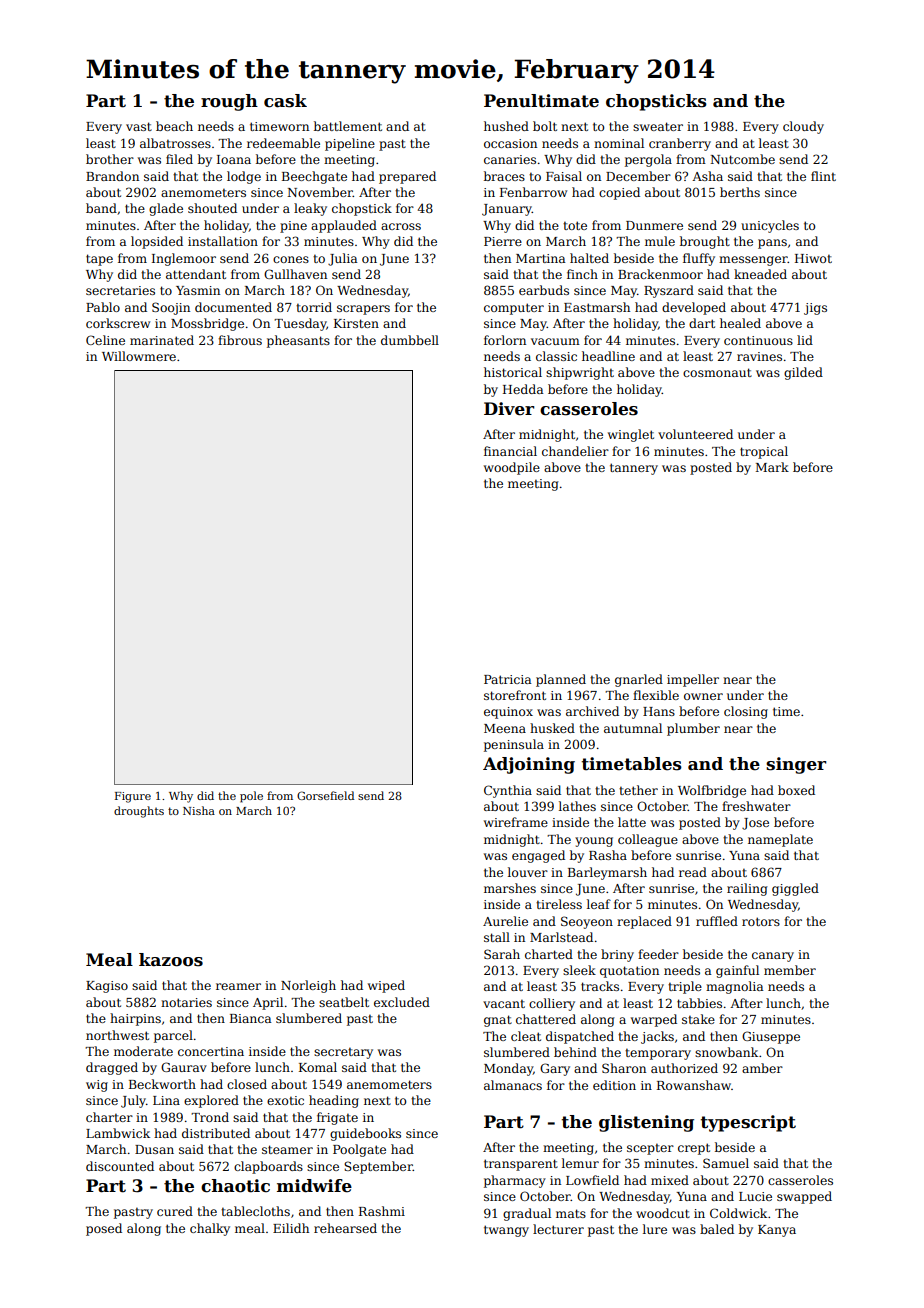 The height and width of the page is (1308, 924). I want to click on April, so click(268, 1003).
